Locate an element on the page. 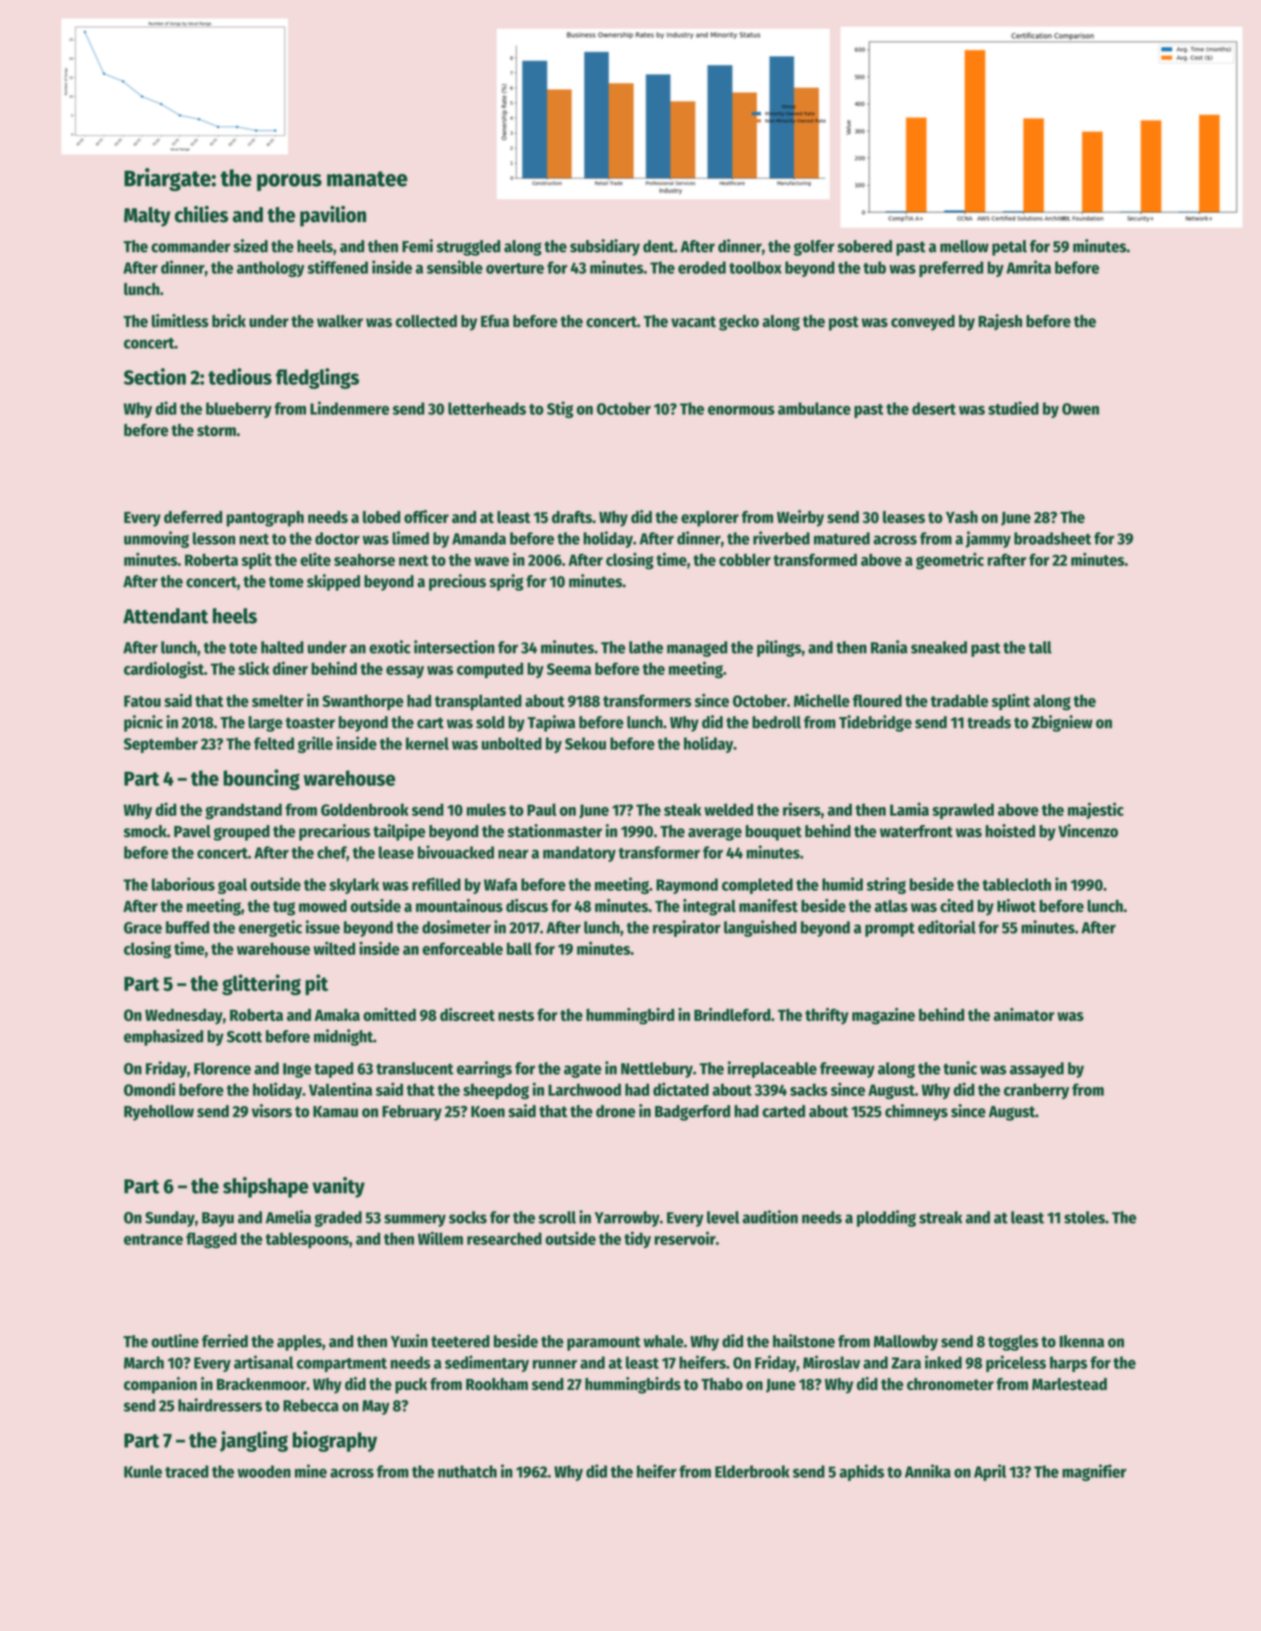  deferred is located at coordinates (193, 517).
